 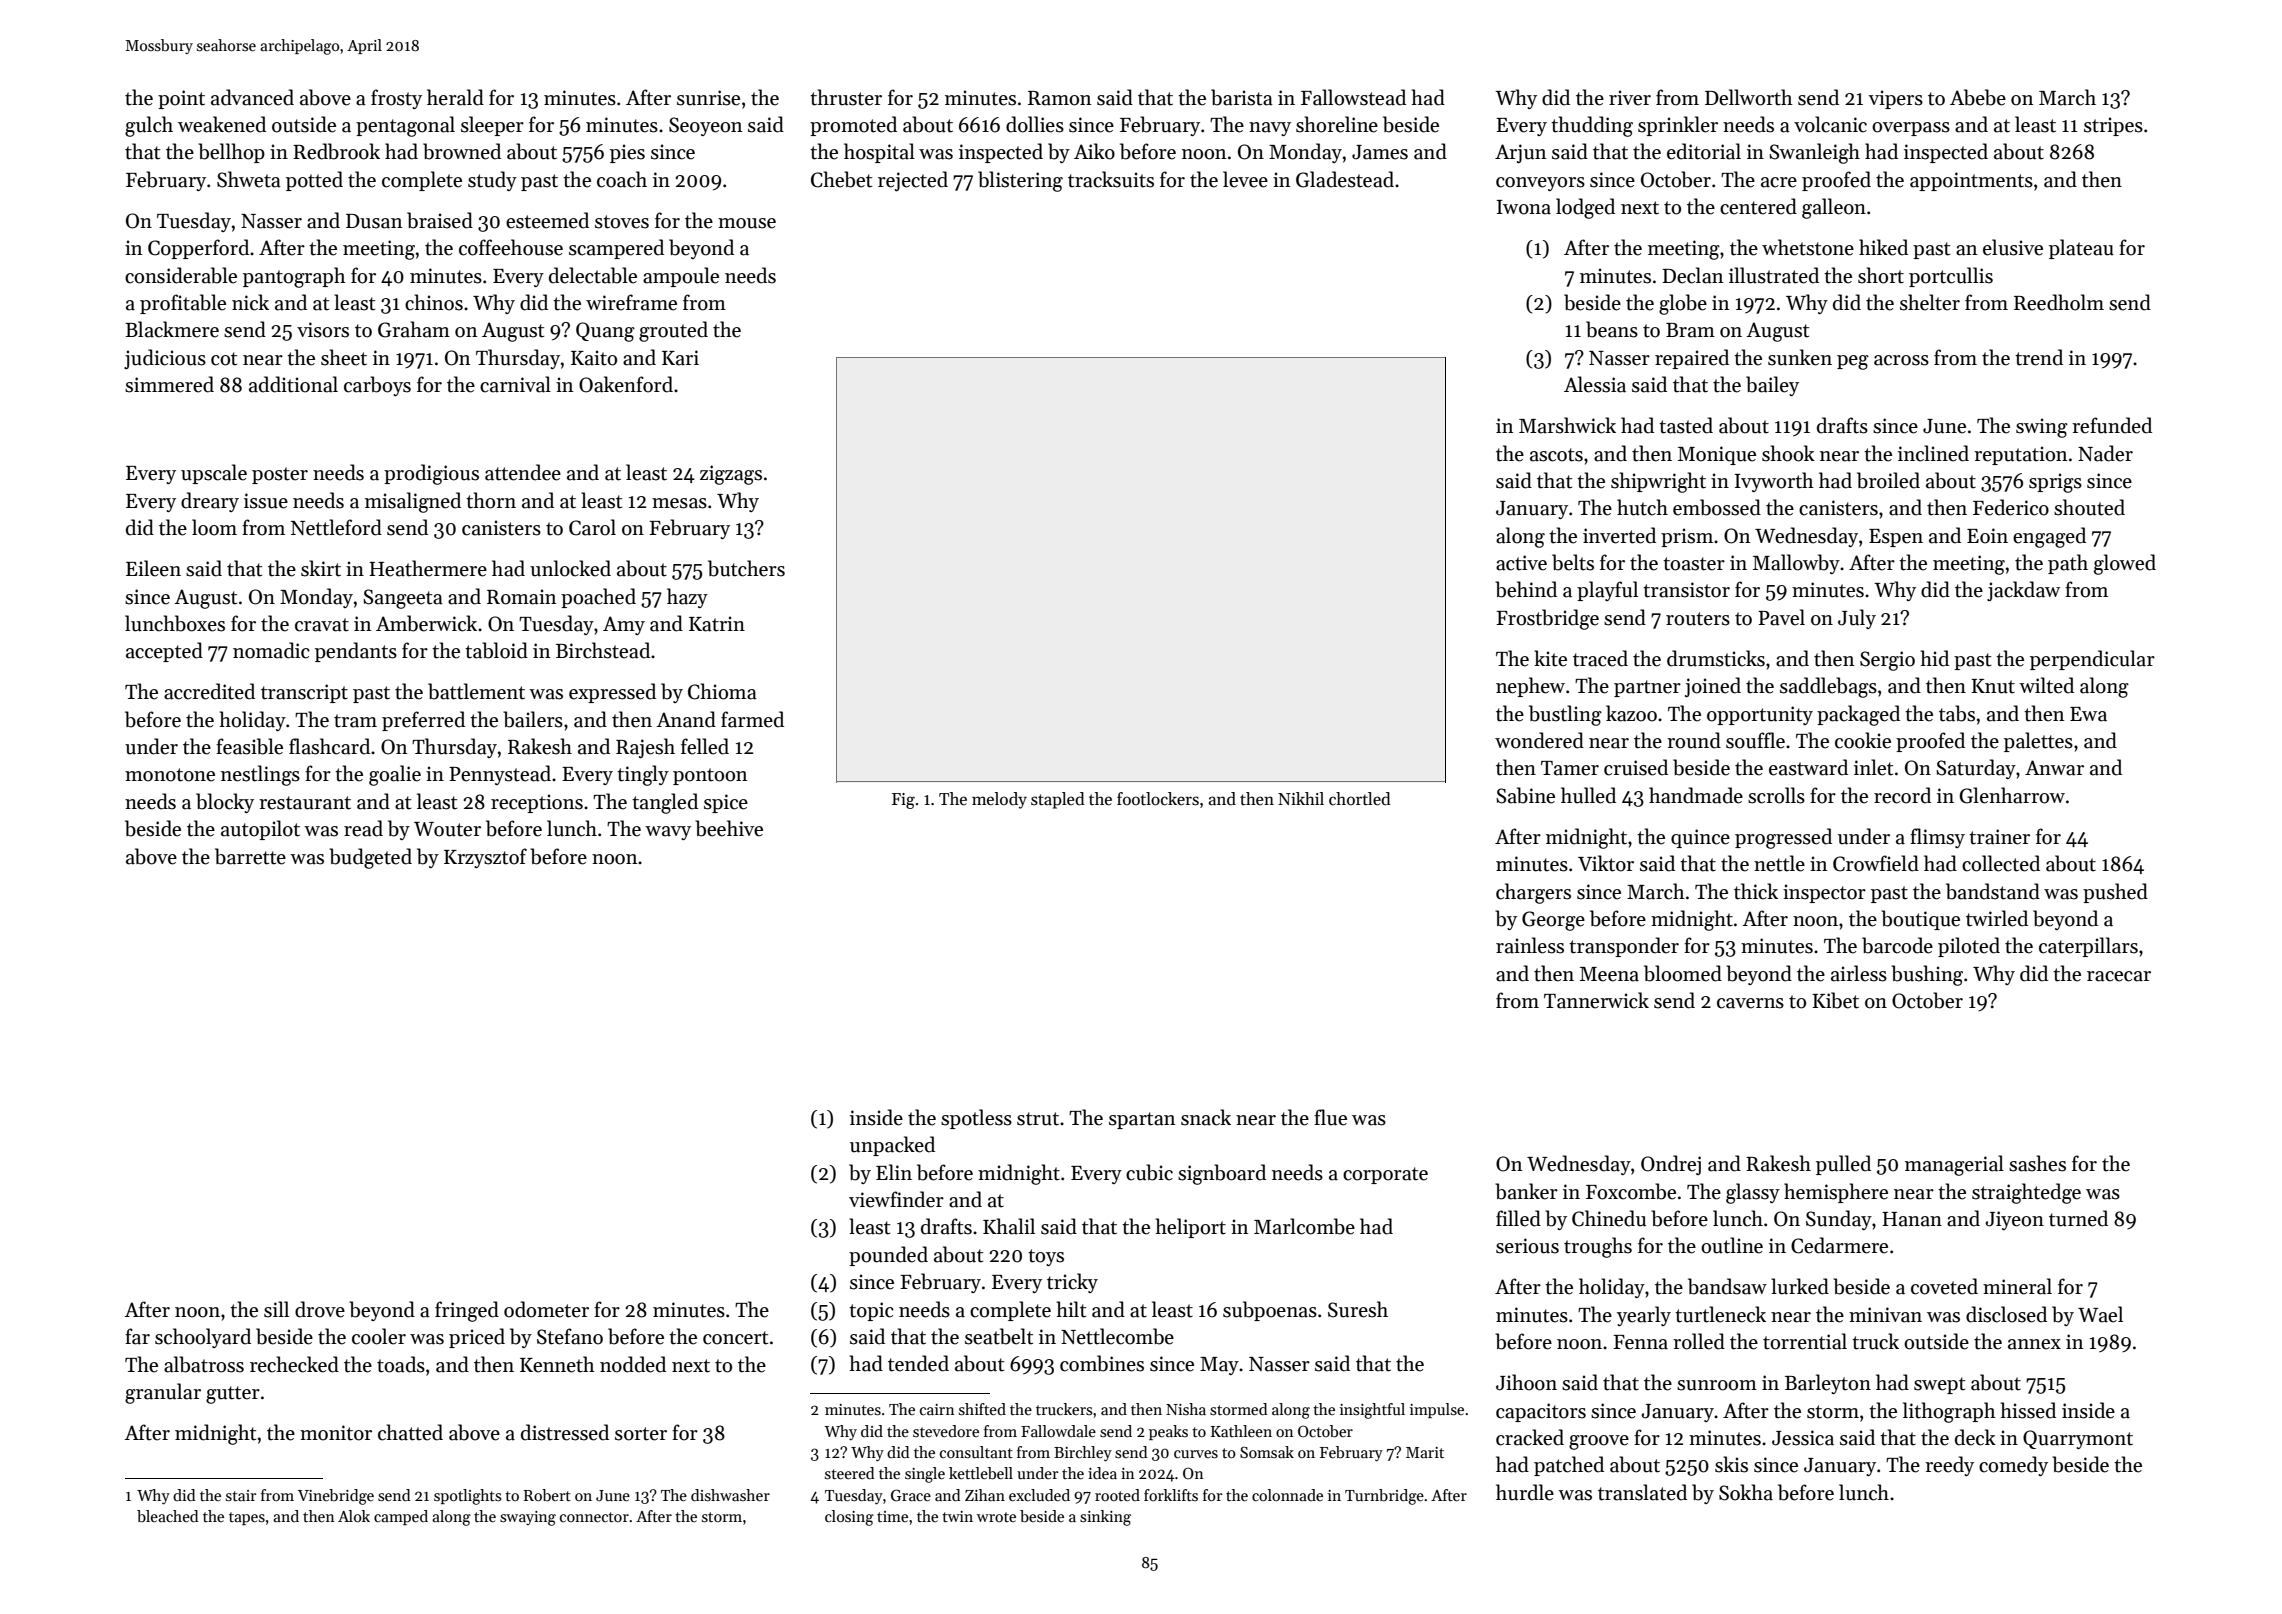 I want to click on preferred, so click(x=423, y=721).
